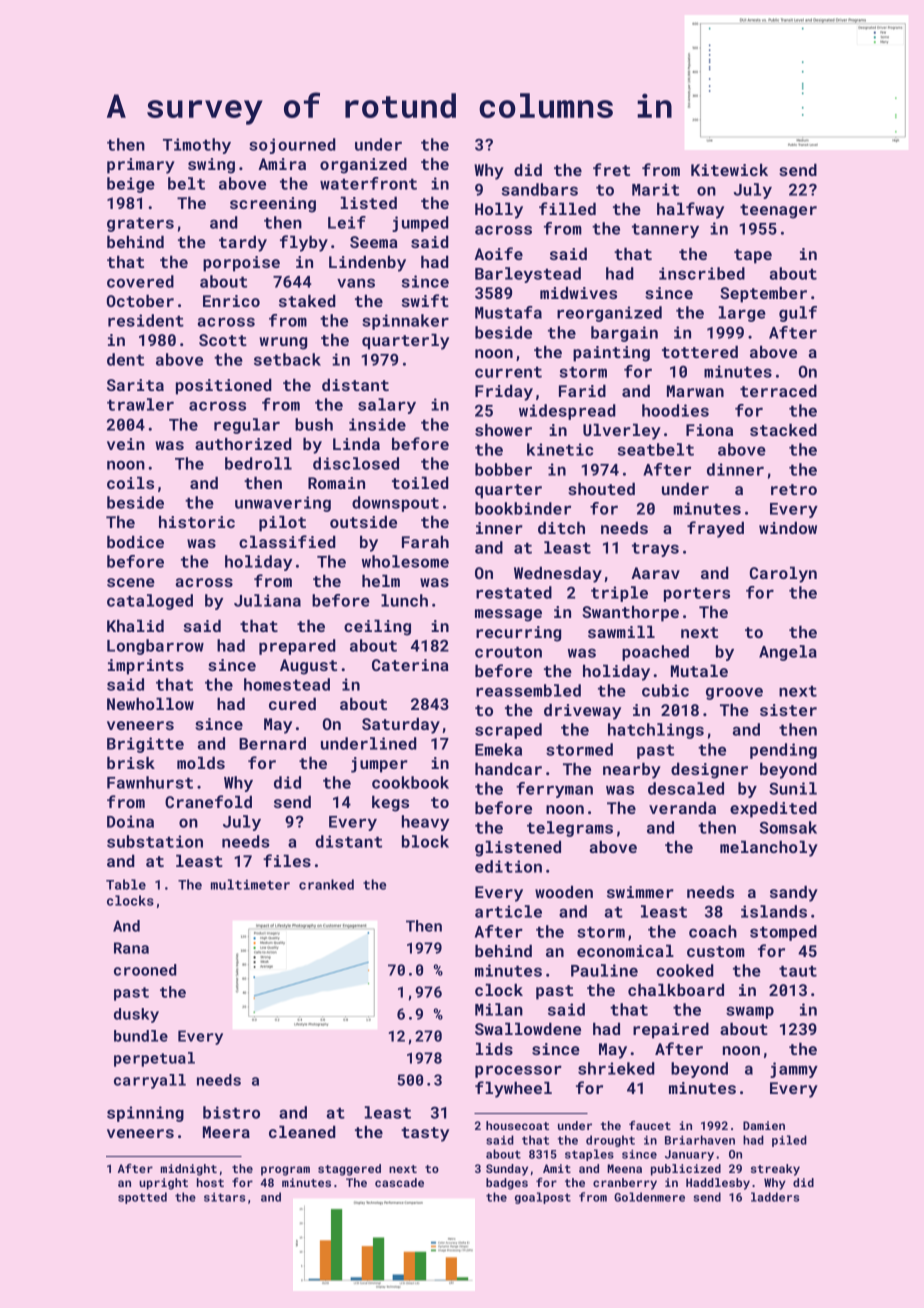 This screenshot has height=1308, width=924. I want to click on trawler, so click(140, 404).
